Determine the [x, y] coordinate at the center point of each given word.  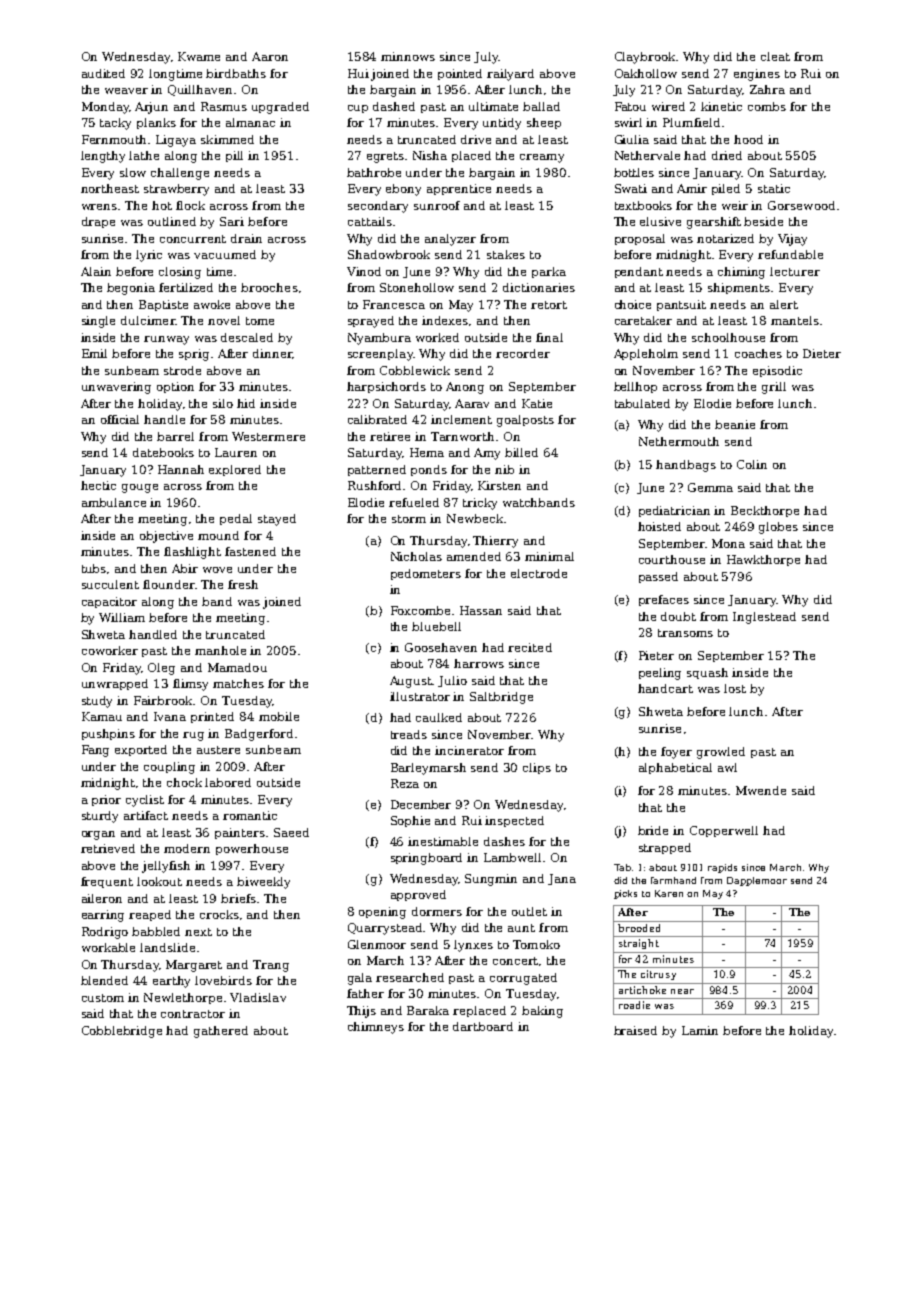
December [421, 804]
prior [106, 800]
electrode [539, 573]
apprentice [459, 189]
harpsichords [386, 387]
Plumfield [691, 122]
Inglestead [764, 618]
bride [653, 830]
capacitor [109, 602]
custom [103, 998]
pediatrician [674, 511]
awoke [212, 304]
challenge [180, 174]
